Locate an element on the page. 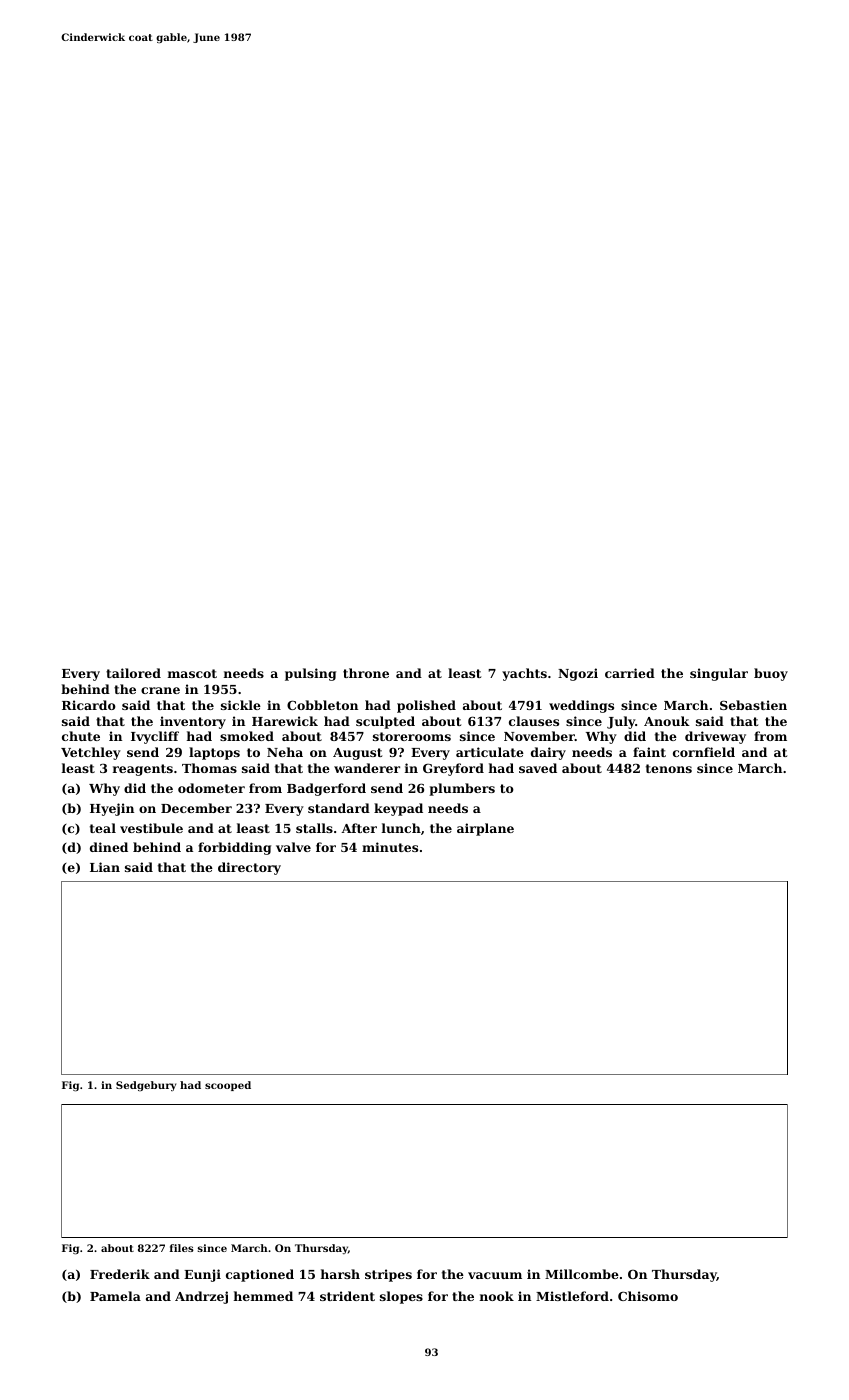 Image resolution: width=849 pixels, height=1400 pixels. Anouk is located at coordinates (667, 721).
